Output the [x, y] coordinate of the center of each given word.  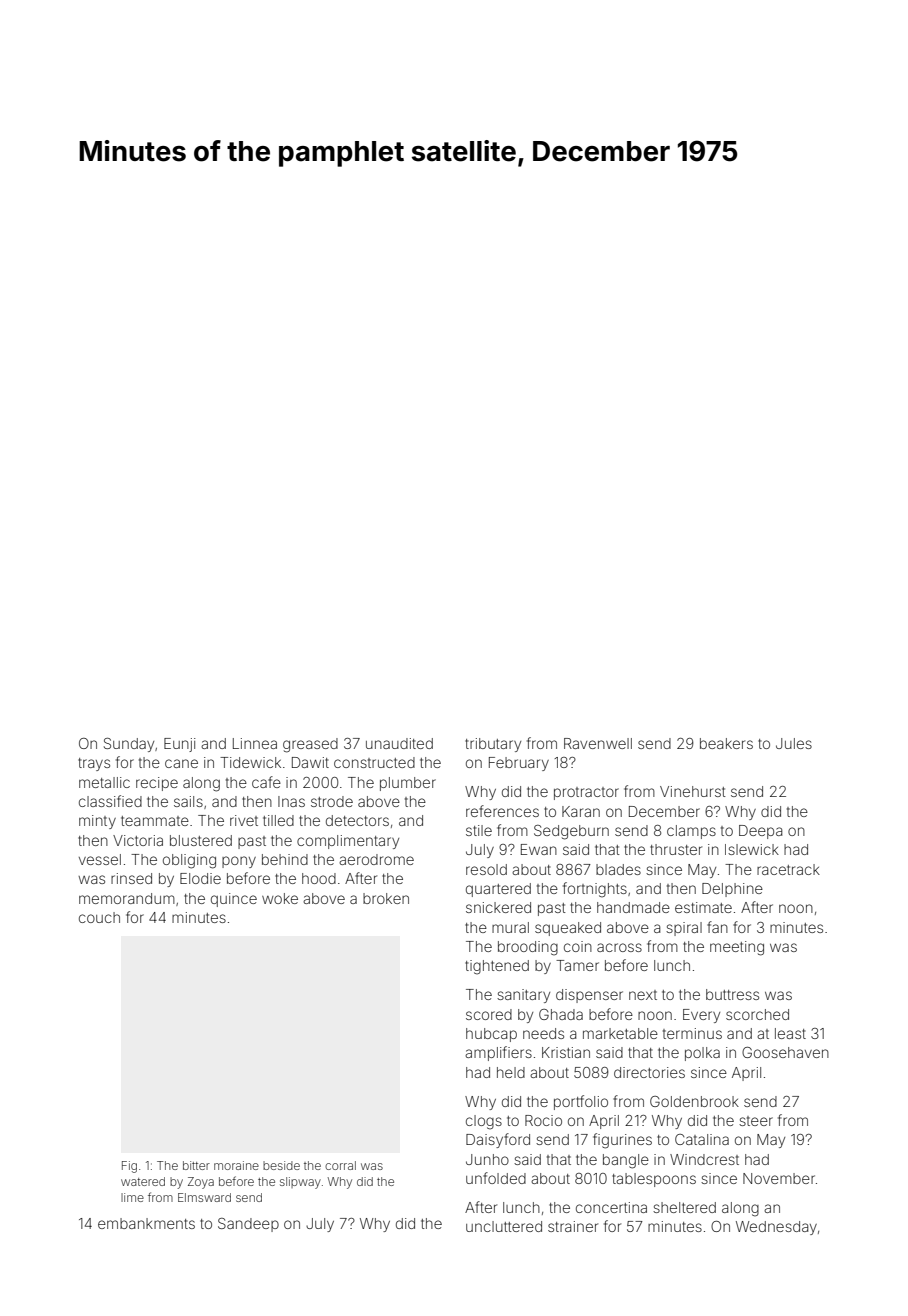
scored [489, 1014]
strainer [573, 1226]
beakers [726, 743]
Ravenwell [598, 743]
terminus [692, 1033]
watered [143, 1181]
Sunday [129, 745]
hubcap [491, 1035]
